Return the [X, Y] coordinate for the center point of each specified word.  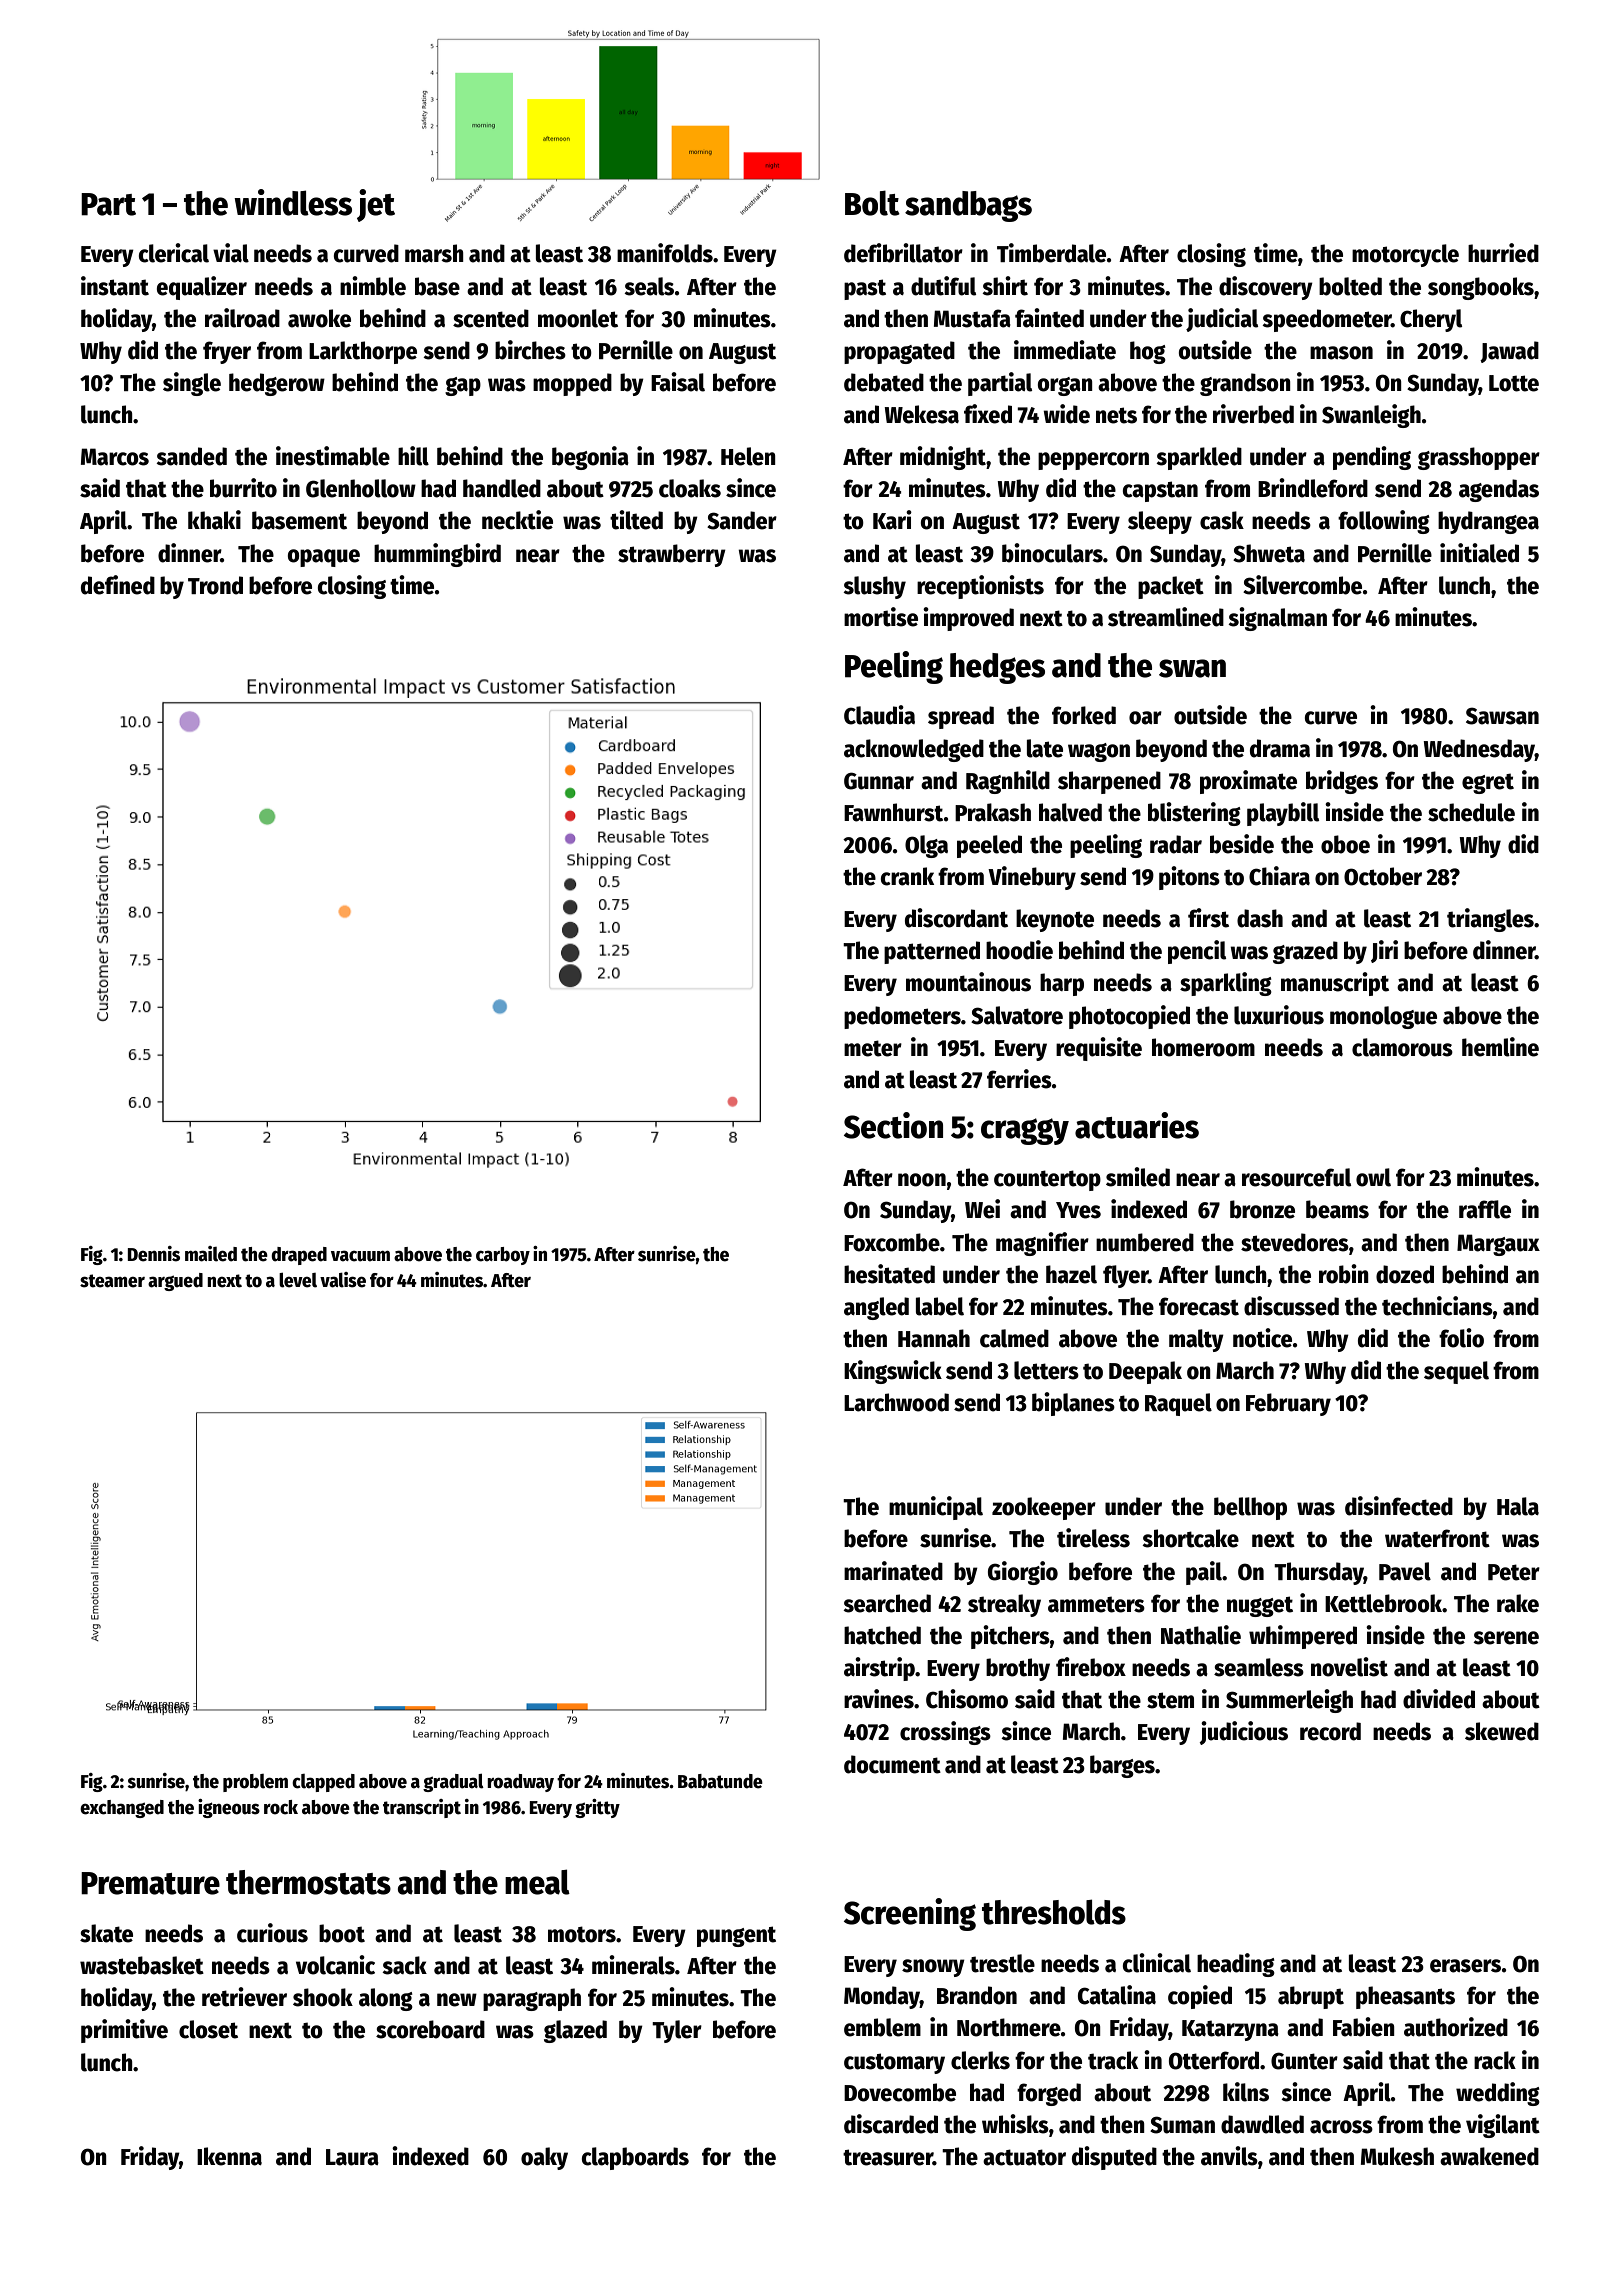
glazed [575, 2031]
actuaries [1137, 1125]
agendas [1499, 490]
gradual [453, 1783]
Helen [748, 456]
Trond [215, 585]
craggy [1025, 1131]
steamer [112, 1281]
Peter [1514, 1572]
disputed [1114, 2158]
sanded [191, 456]
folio [1461, 1338]
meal [537, 1882]
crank [907, 876]
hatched [882, 1635]
